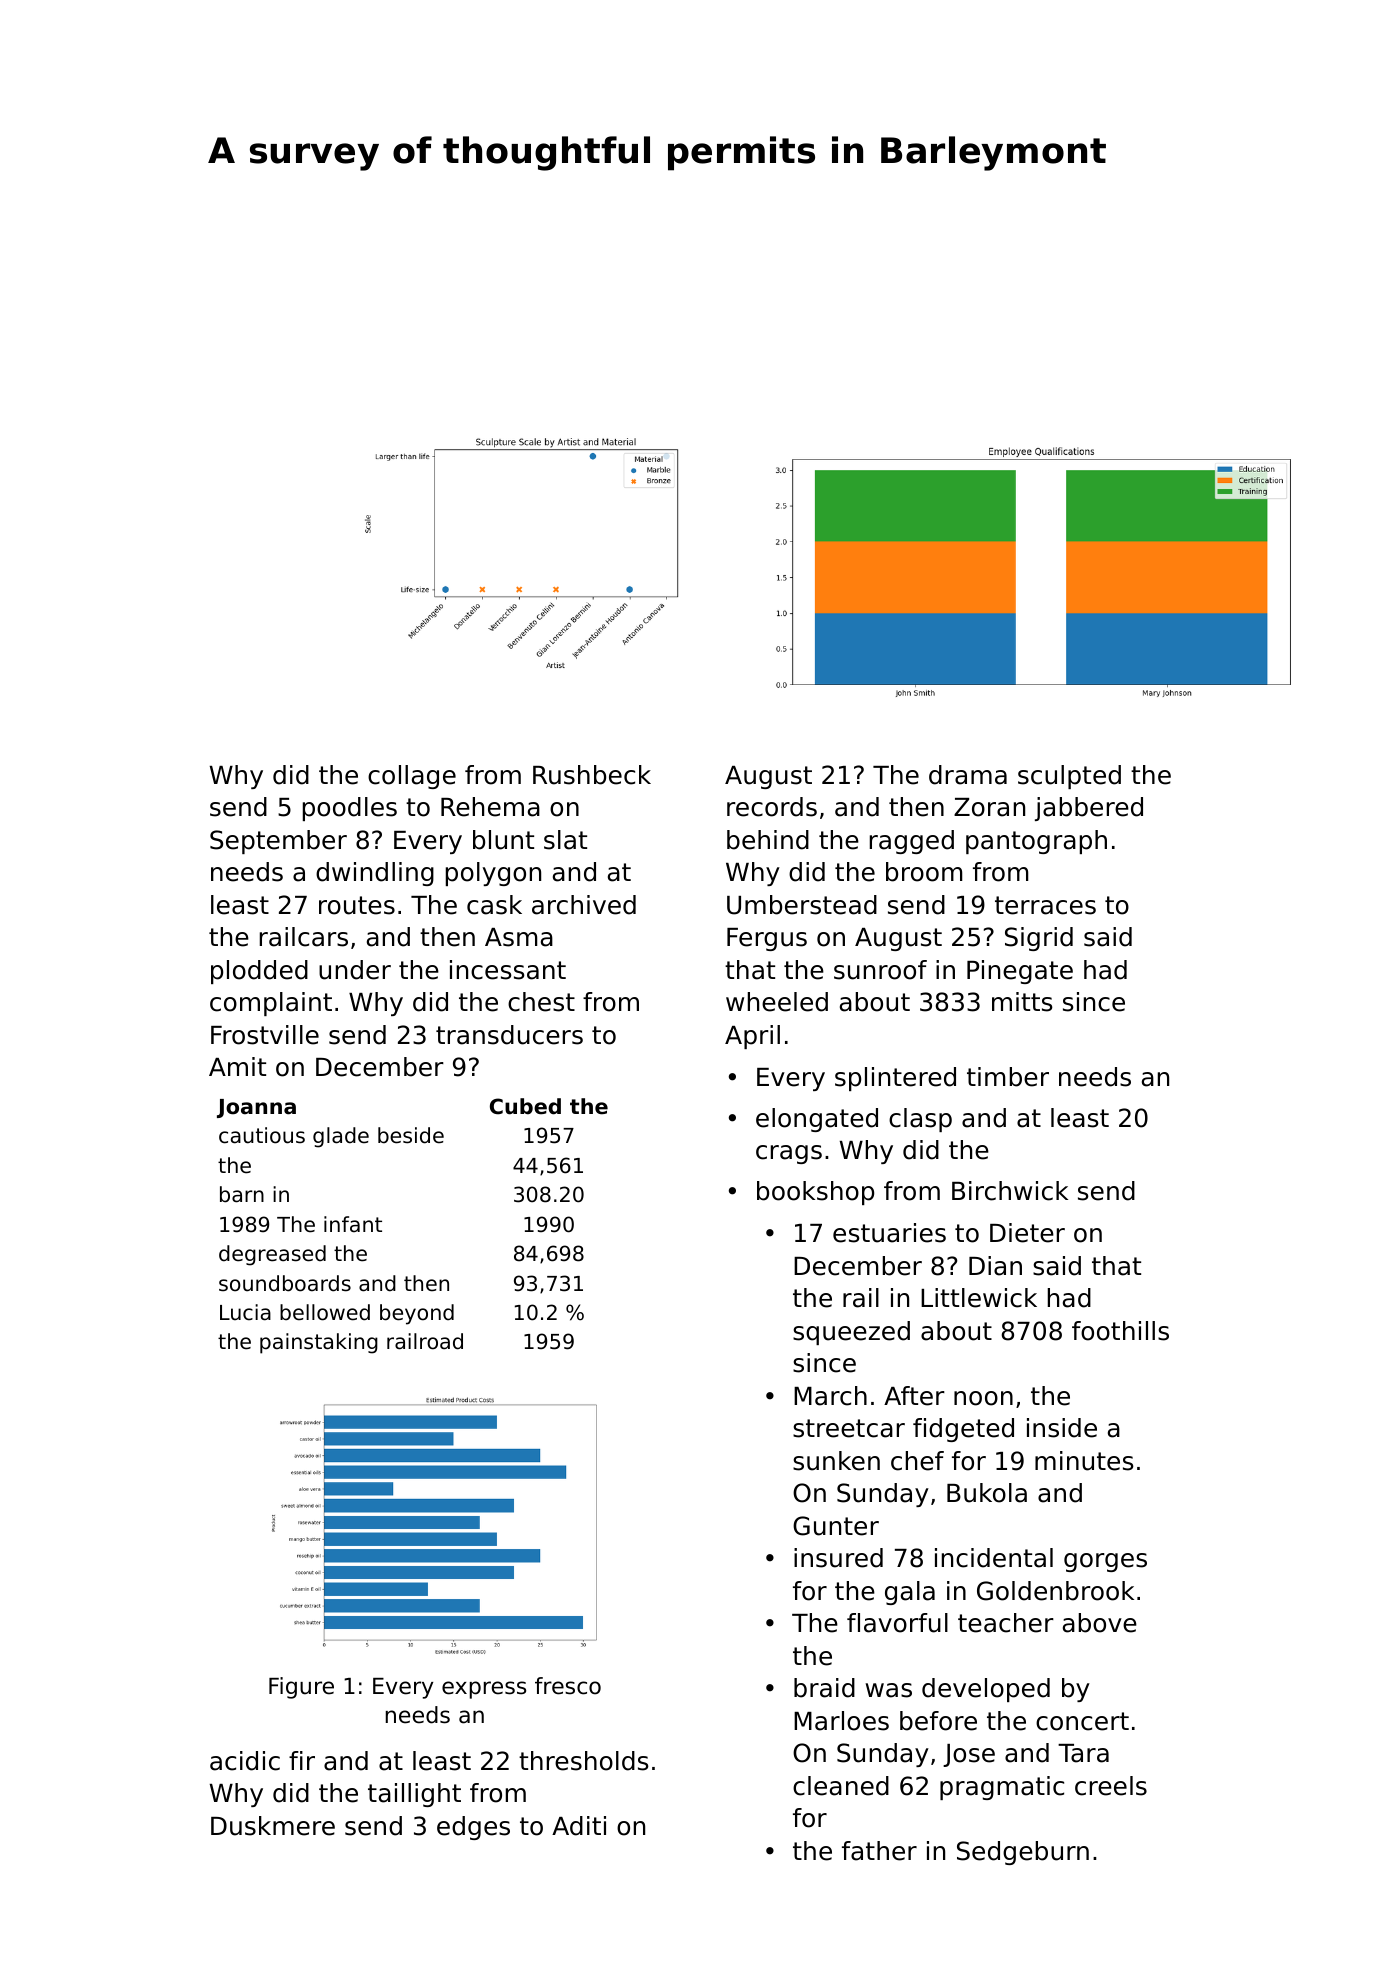 The image size is (1386, 1969). I want to click on drama, so click(968, 775).
